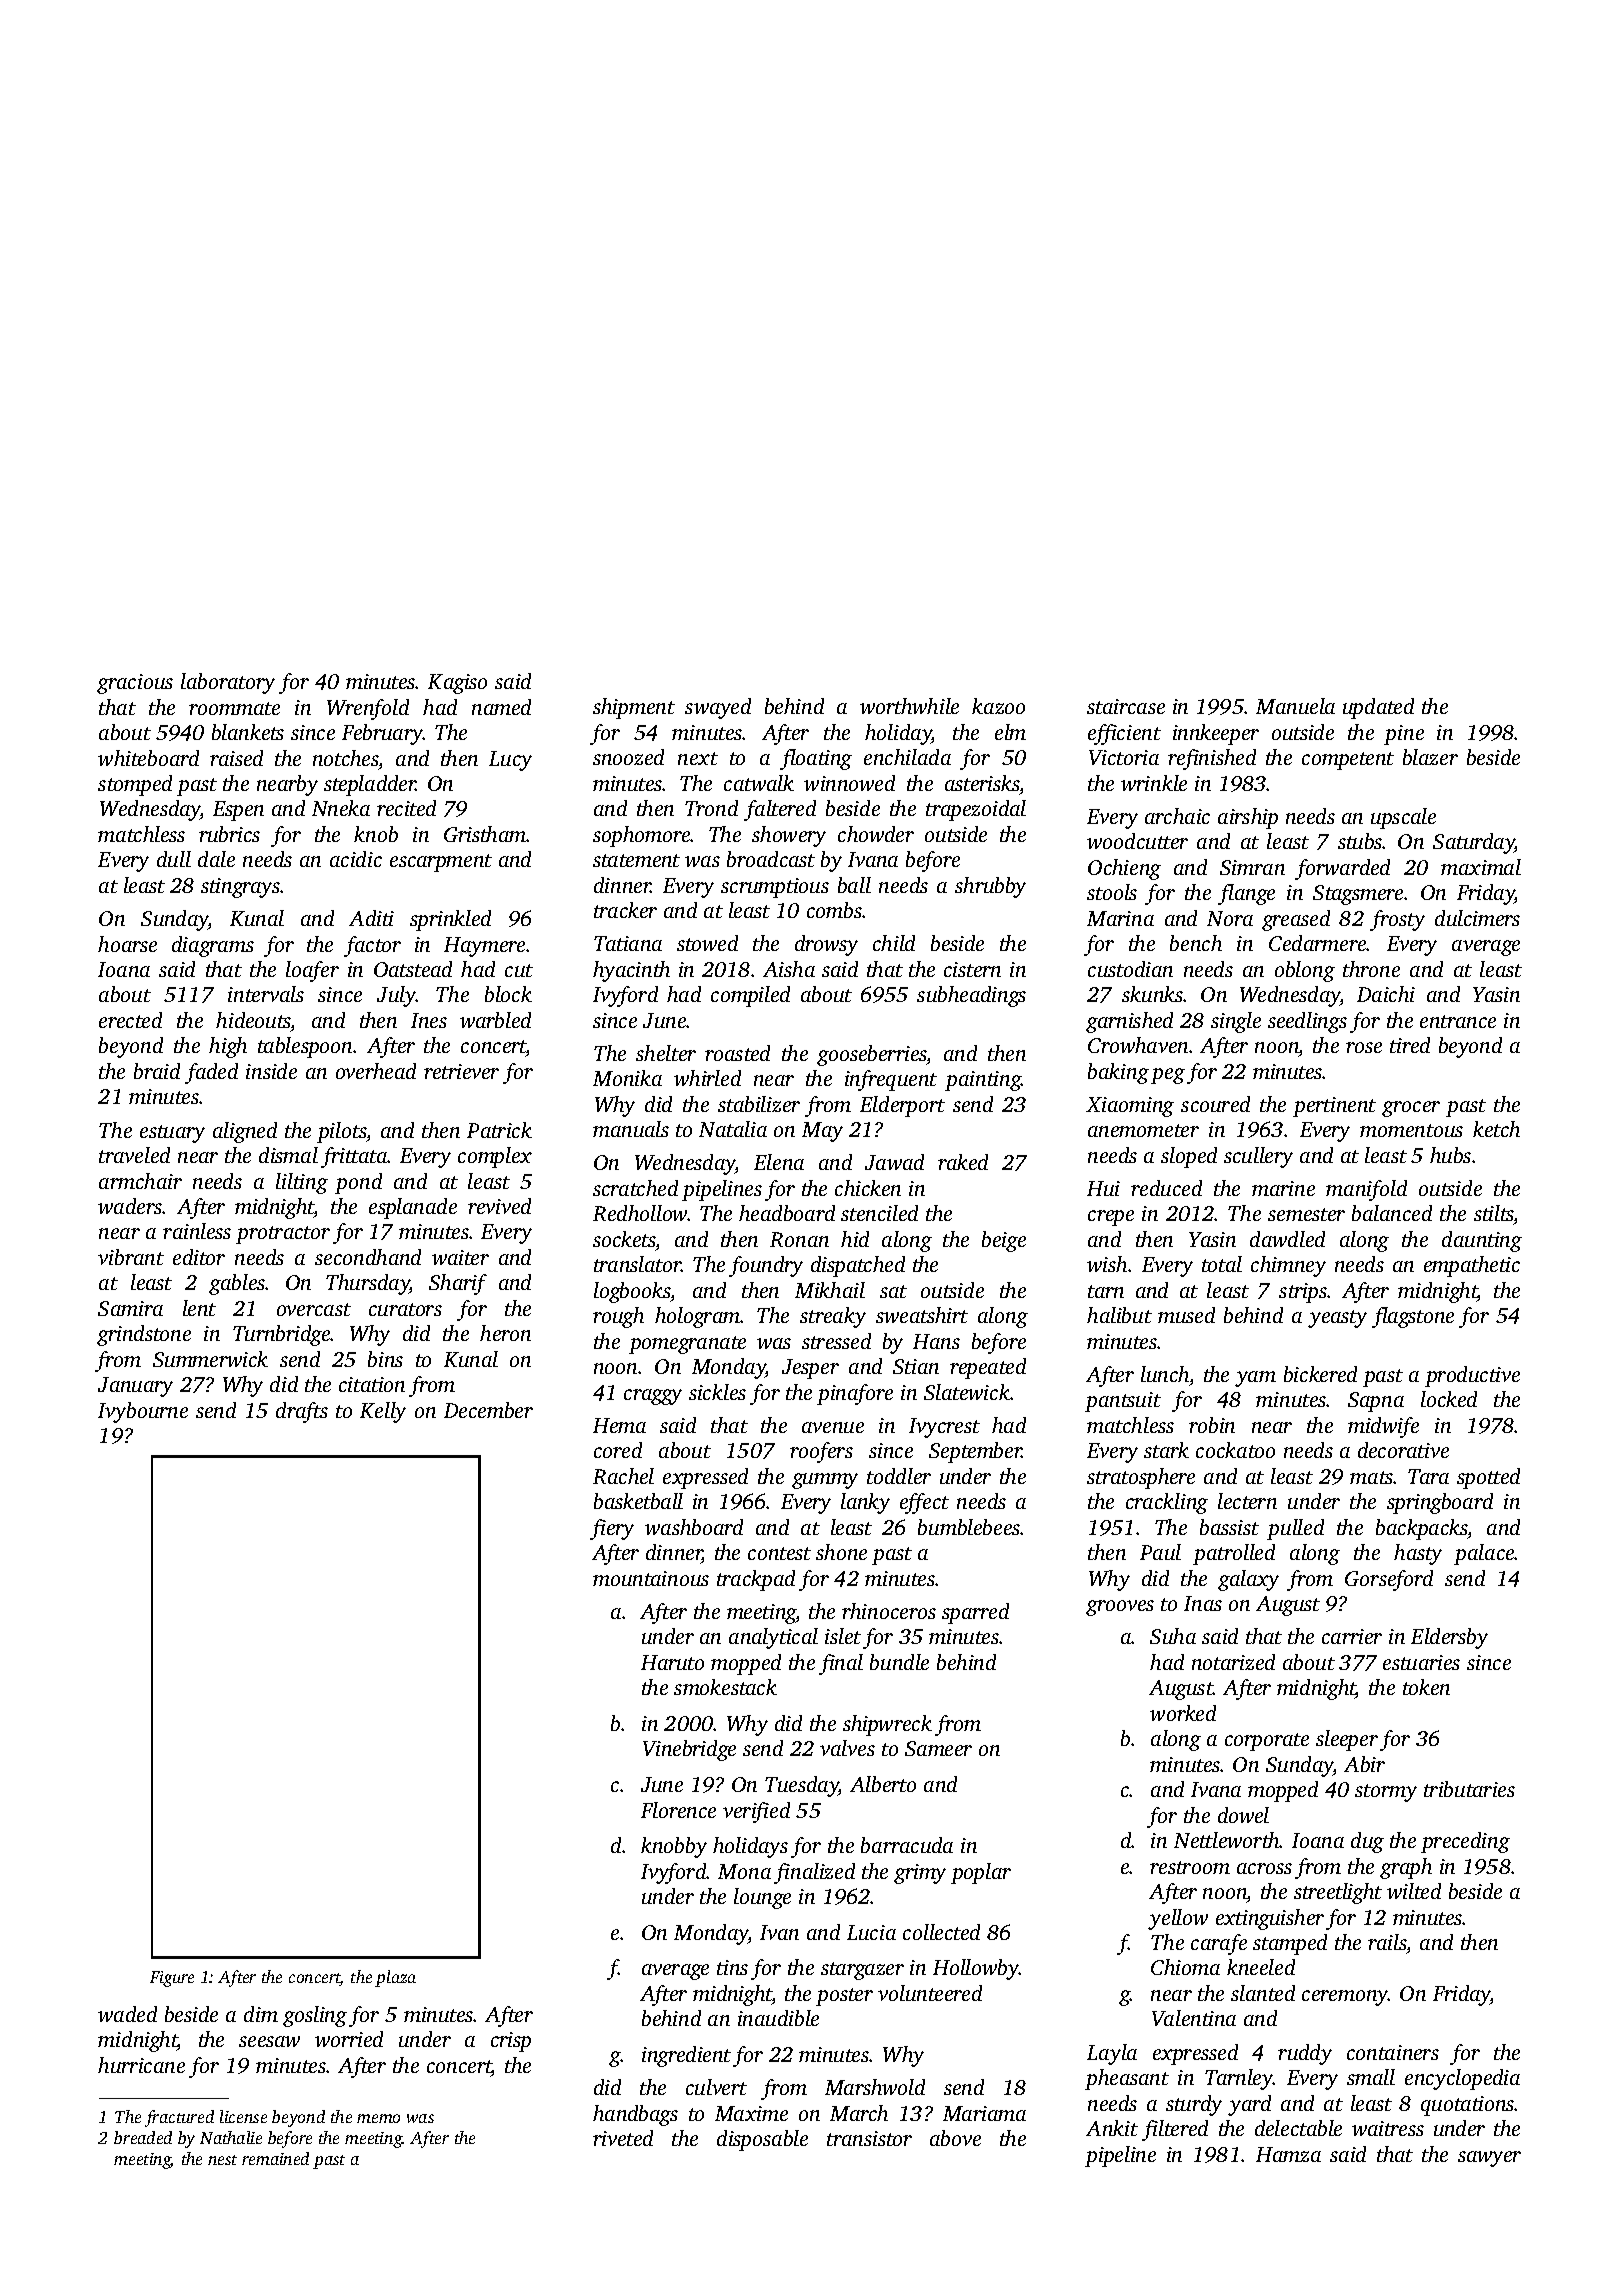 This image has width=1620, height=2292. Describe the element at coordinates (1411, 1109) in the image. I see `grocer` at that location.
